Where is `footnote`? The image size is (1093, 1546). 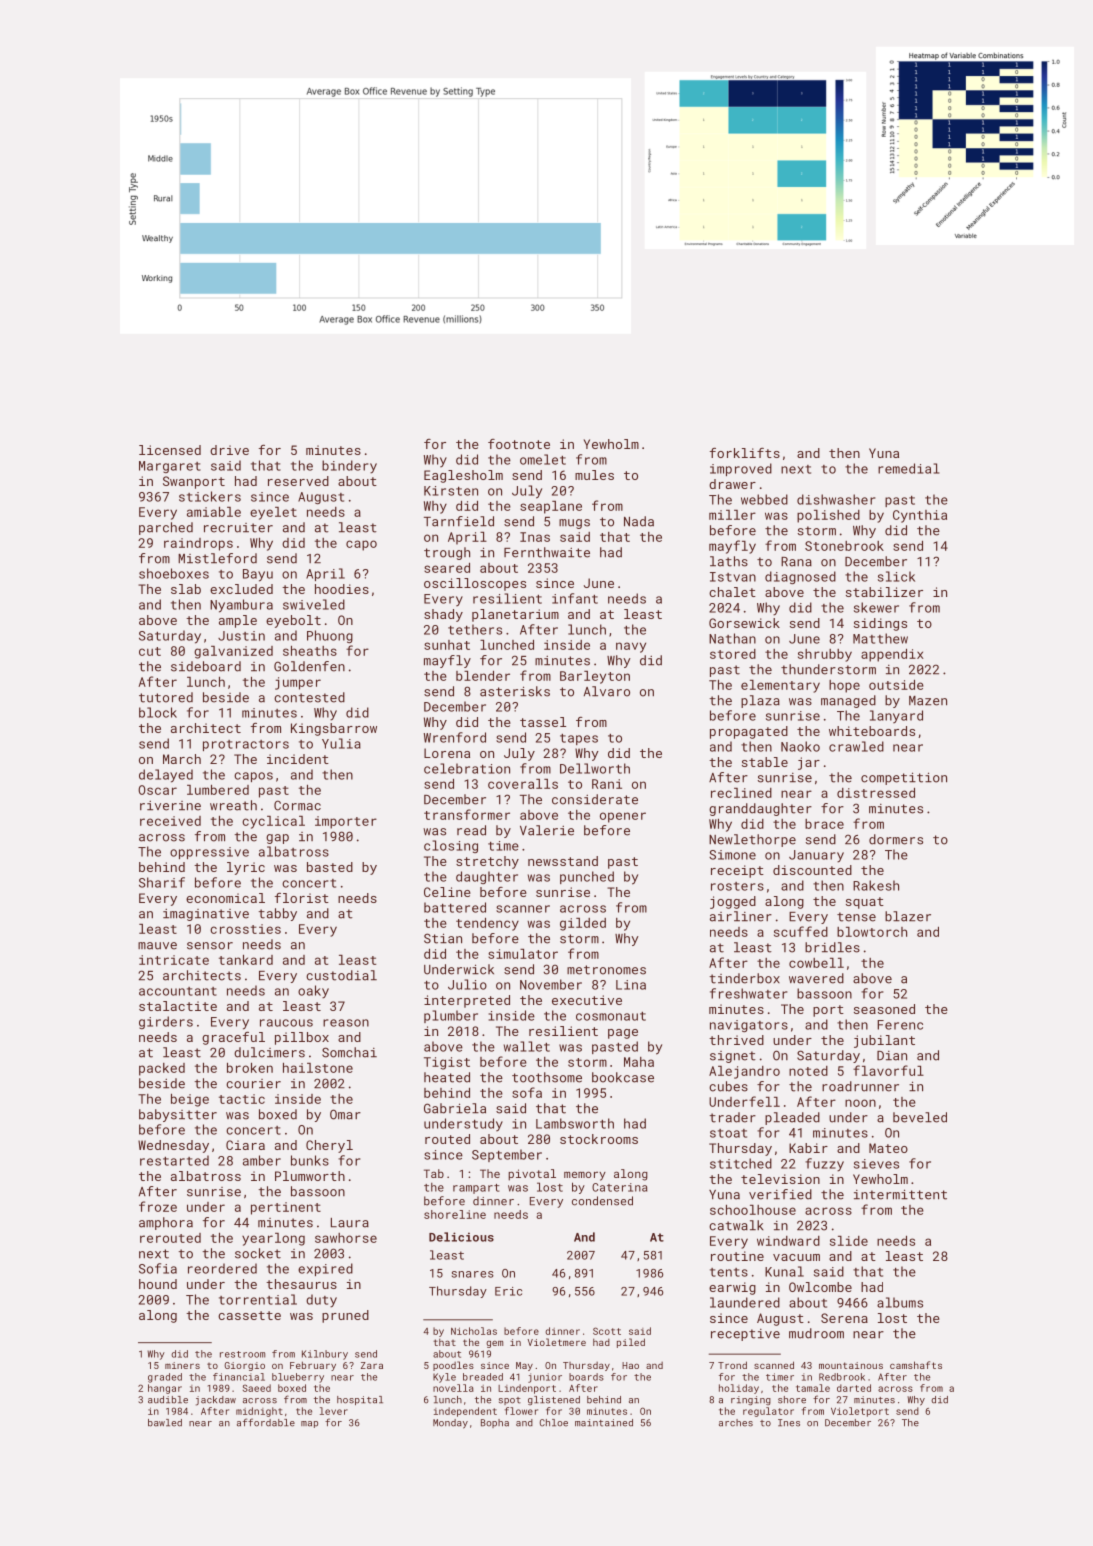 footnote is located at coordinates (519, 444).
